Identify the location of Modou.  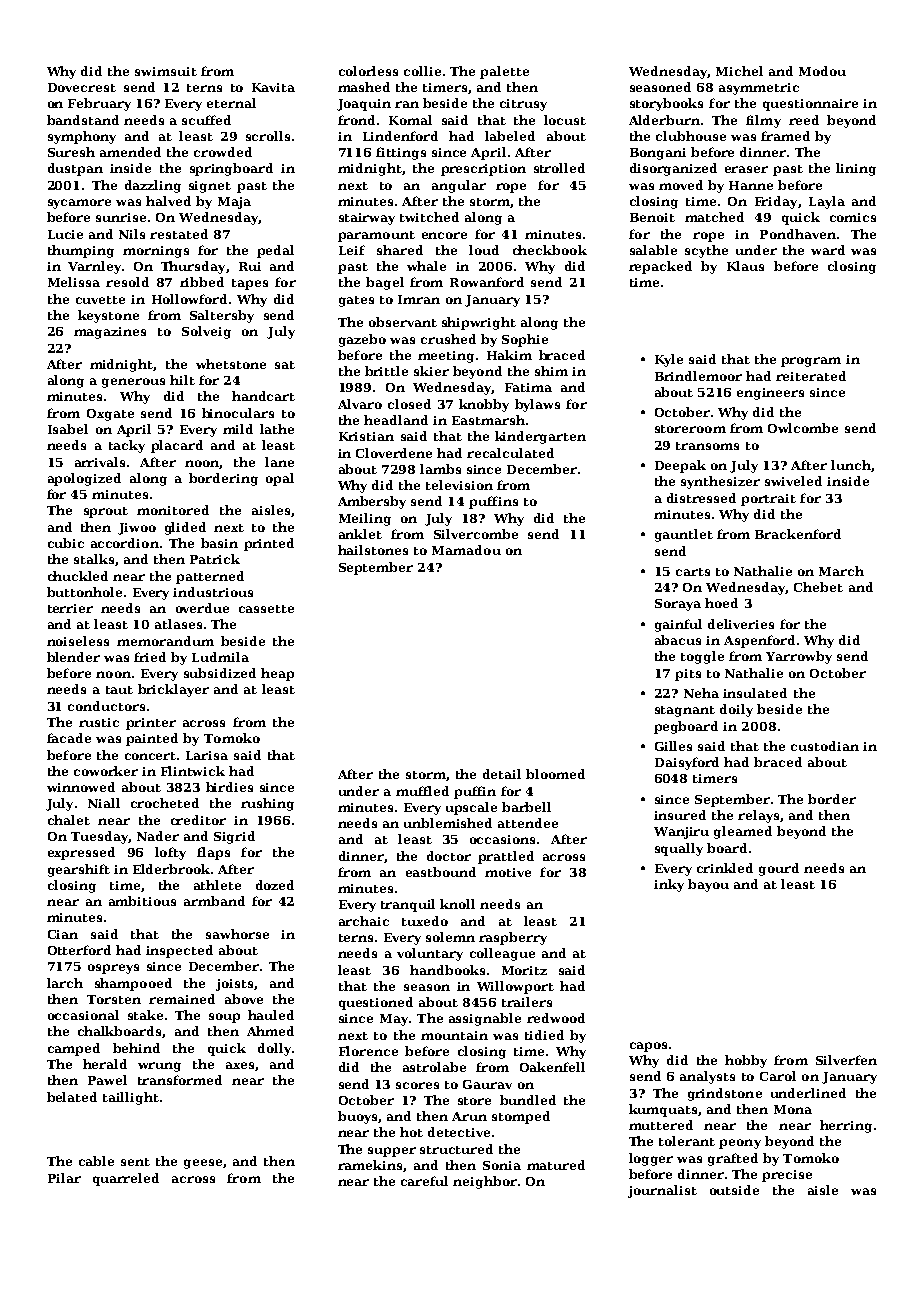
(822, 71).
